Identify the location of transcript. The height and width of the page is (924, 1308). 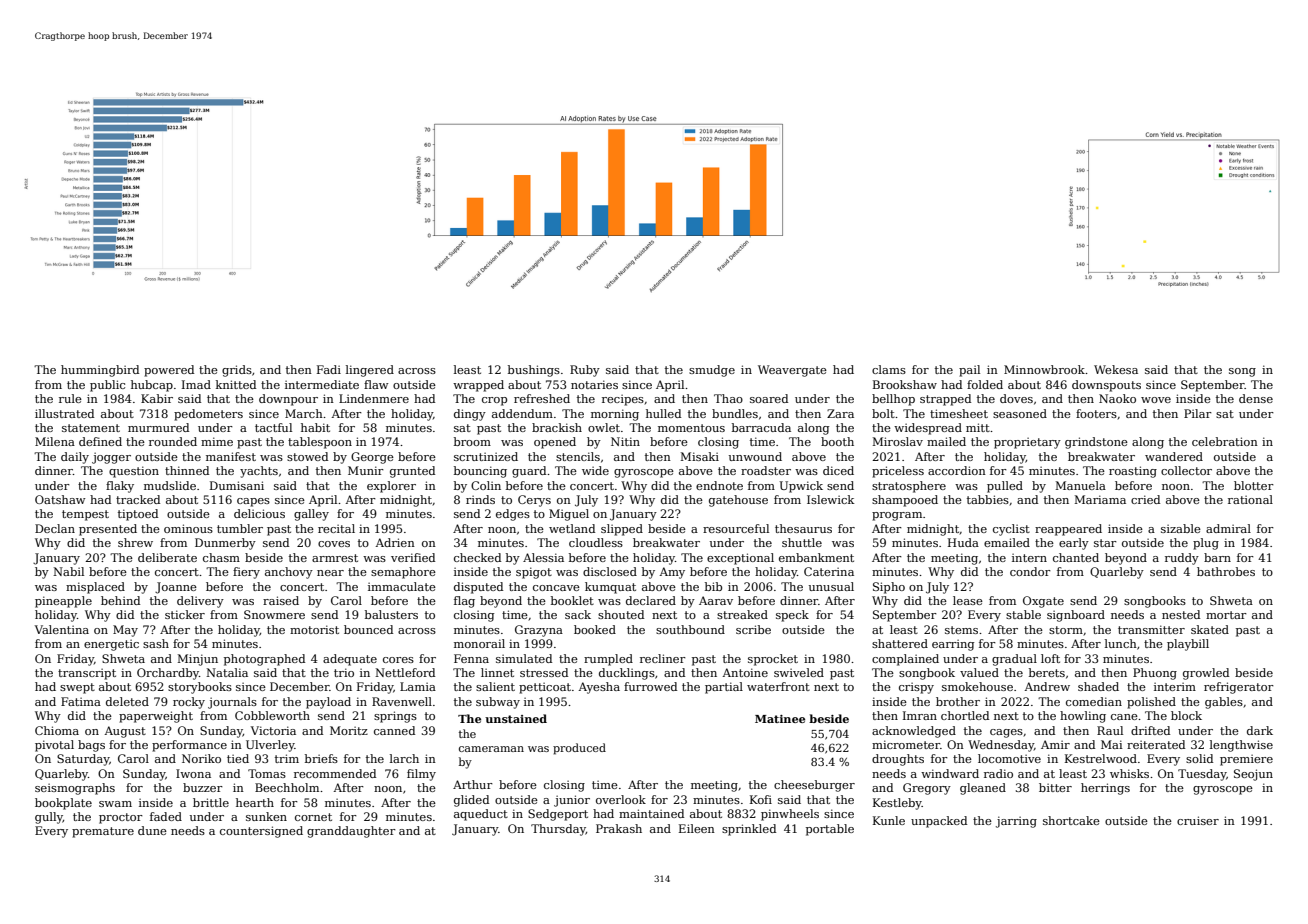
(87, 674).
